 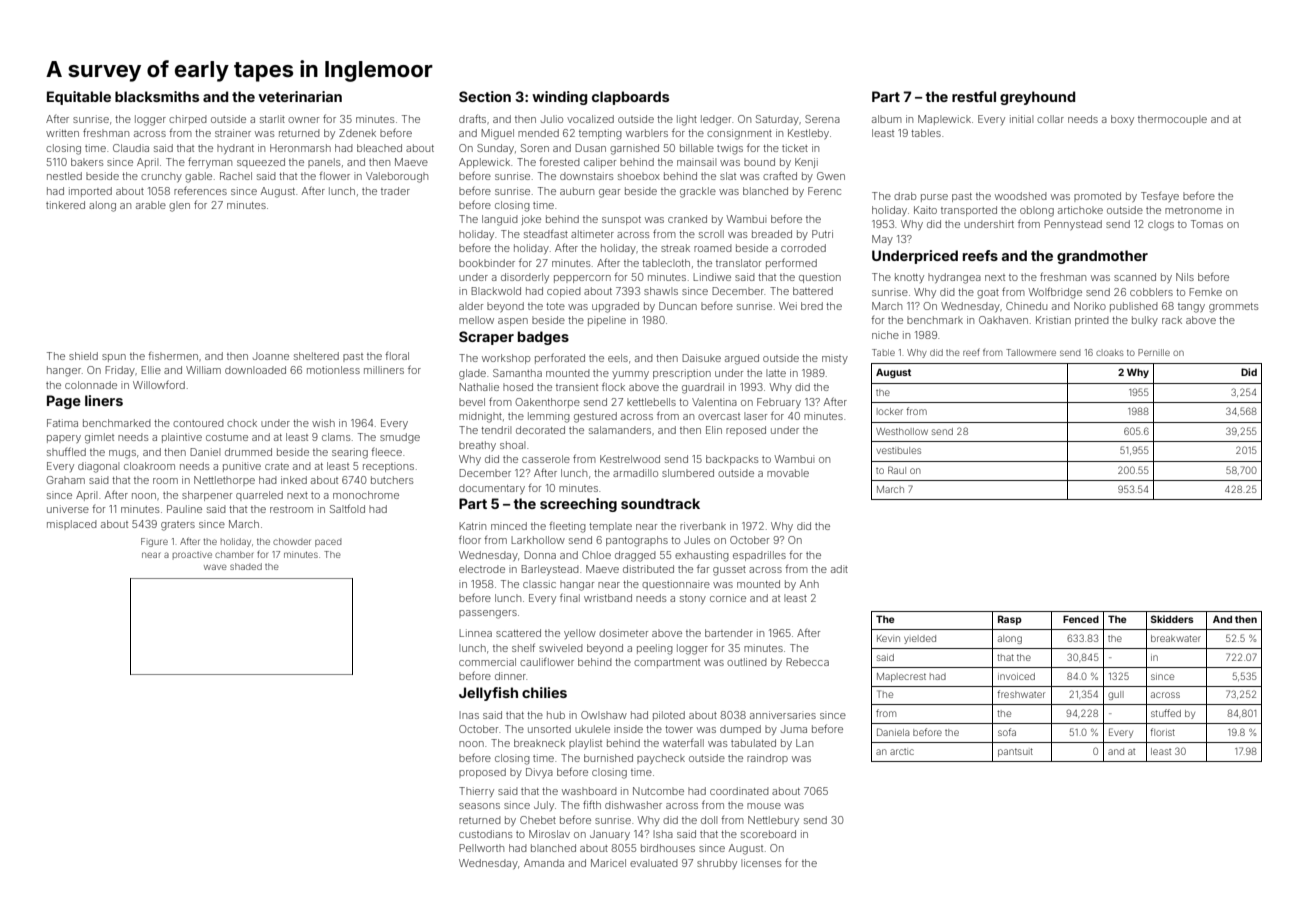 What do you see at coordinates (487, 662) in the screenshot?
I see `commercial` at bounding box center [487, 662].
